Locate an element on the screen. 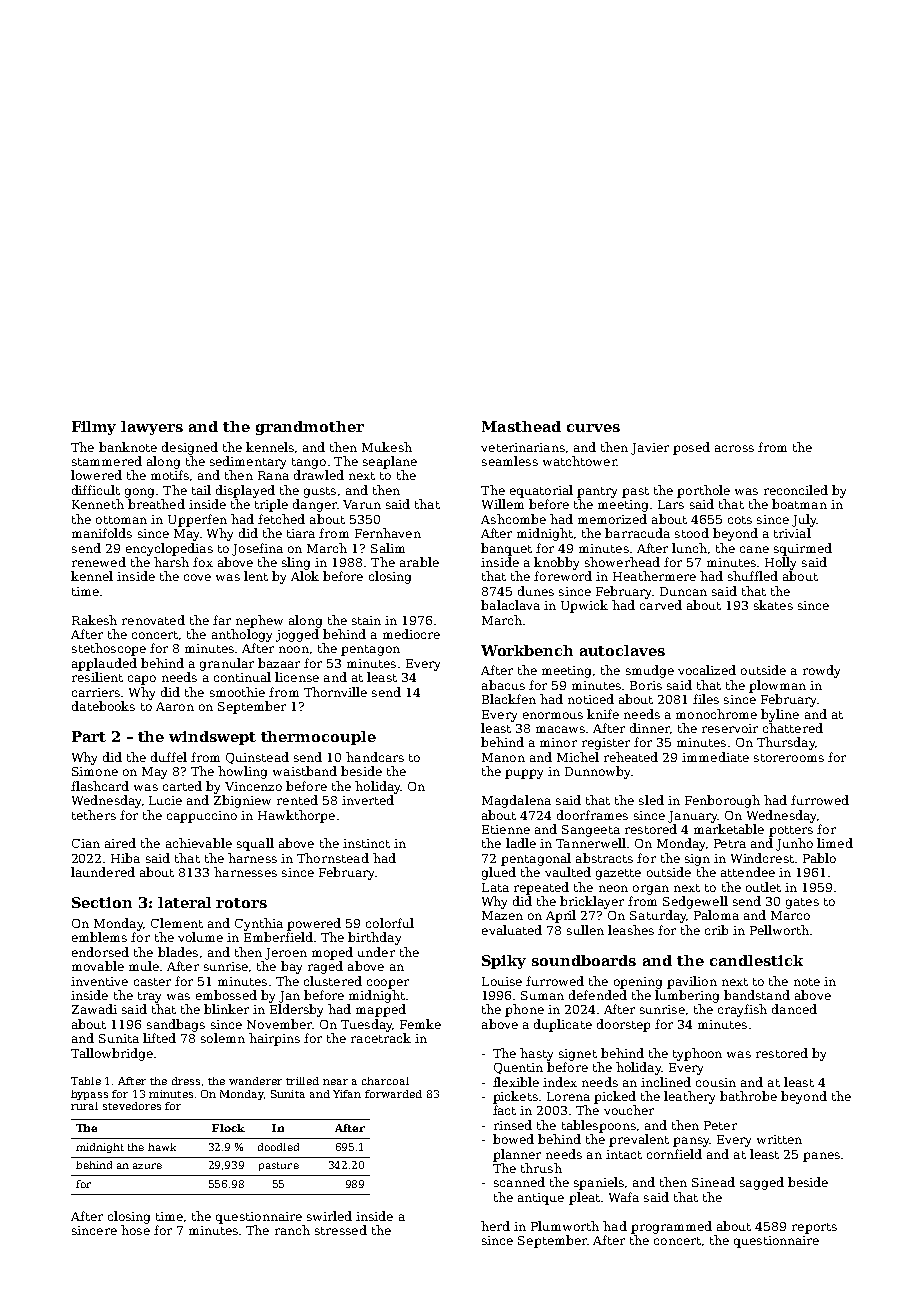 The height and width of the screenshot is (1308, 924). thrush is located at coordinates (541, 1168).
